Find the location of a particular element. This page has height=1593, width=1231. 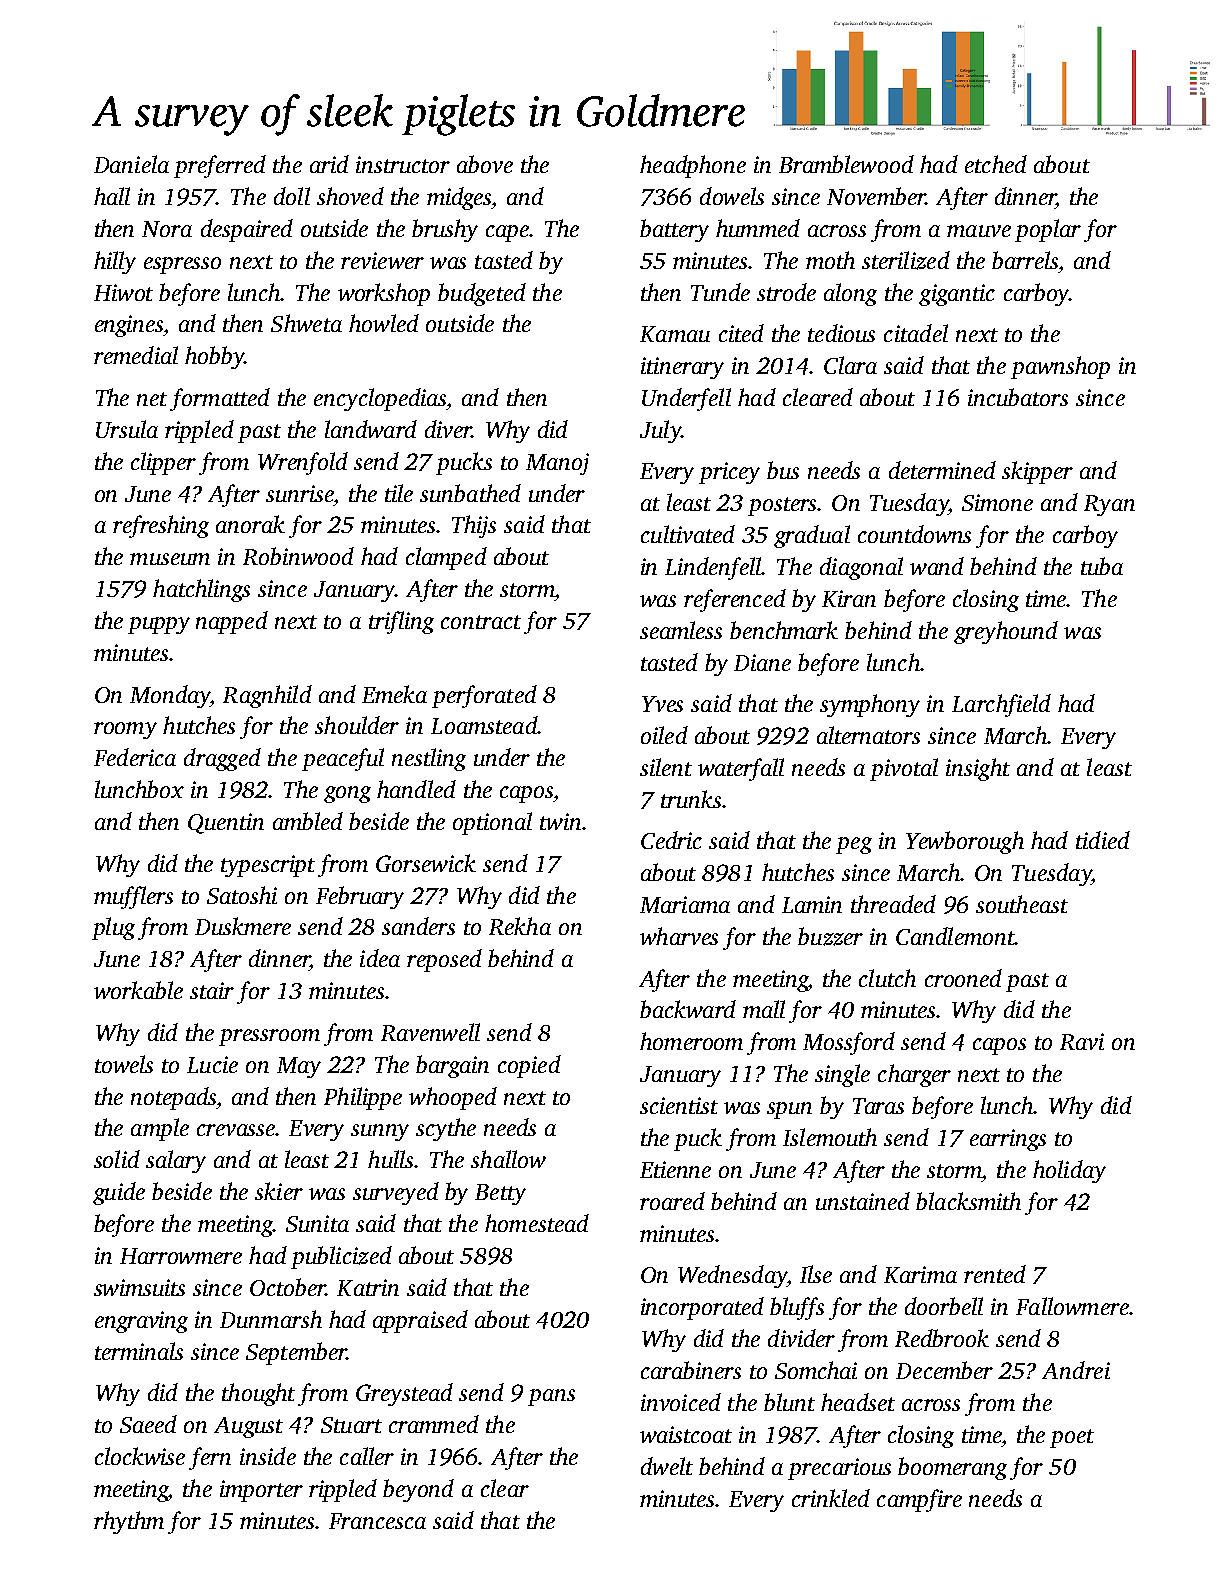

hilly is located at coordinates (115, 262).
